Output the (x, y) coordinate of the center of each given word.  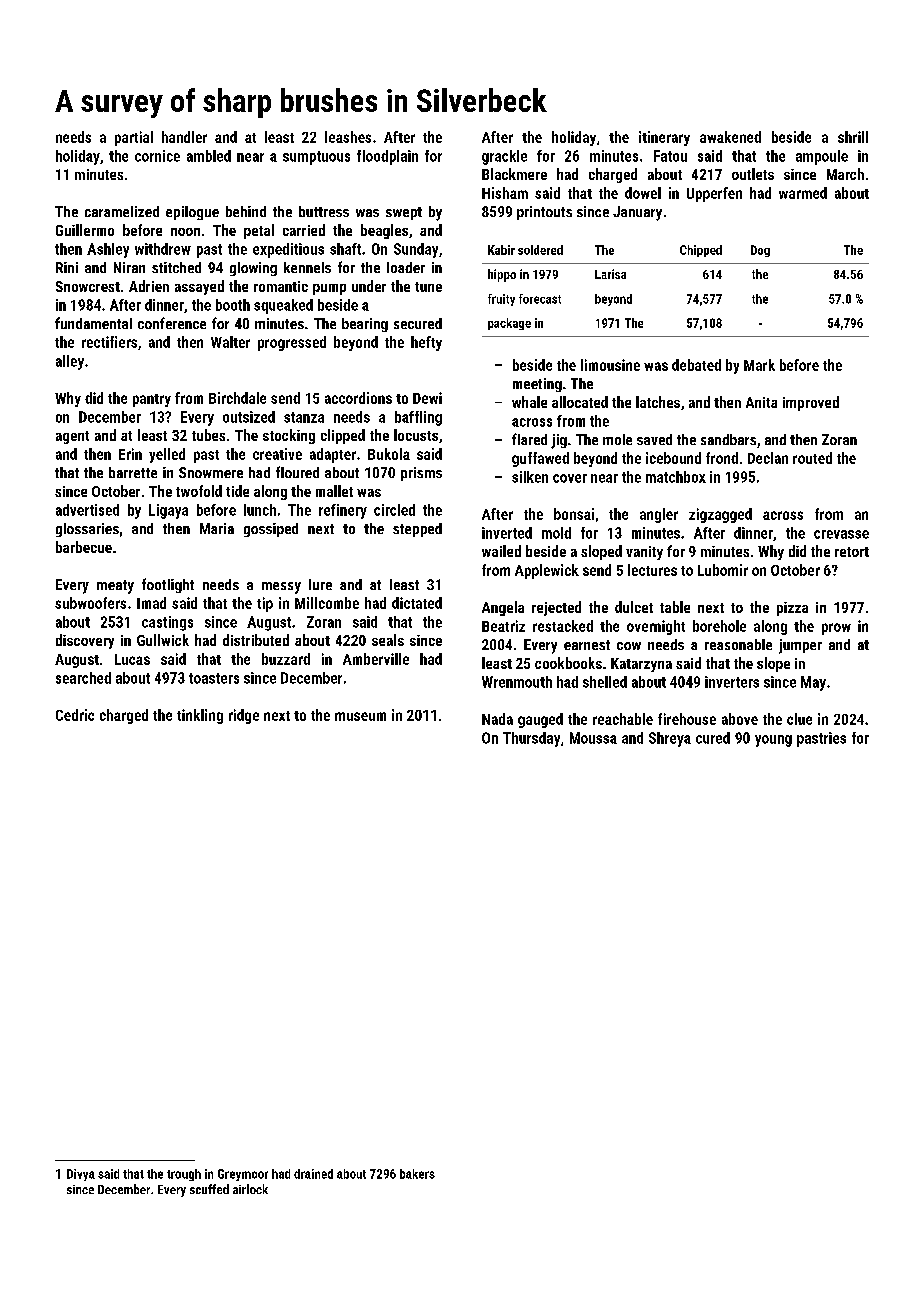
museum (360, 716)
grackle (504, 157)
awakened (730, 137)
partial (134, 138)
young (773, 741)
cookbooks (568, 663)
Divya (81, 1175)
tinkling (200, 716)
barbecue (84, 547)
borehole (719, 626)
